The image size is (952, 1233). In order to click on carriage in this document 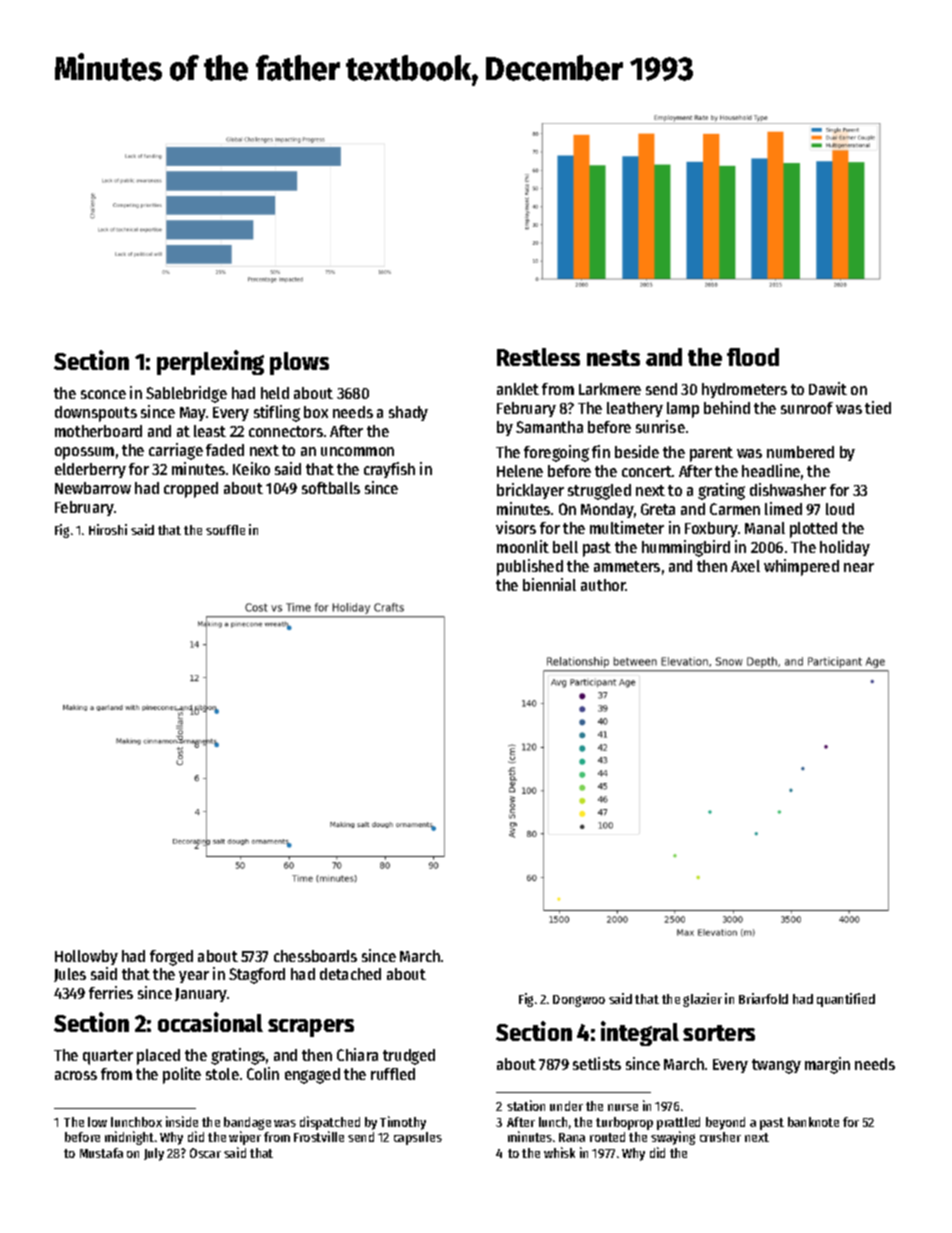, I will do `click(176, 451)`.
